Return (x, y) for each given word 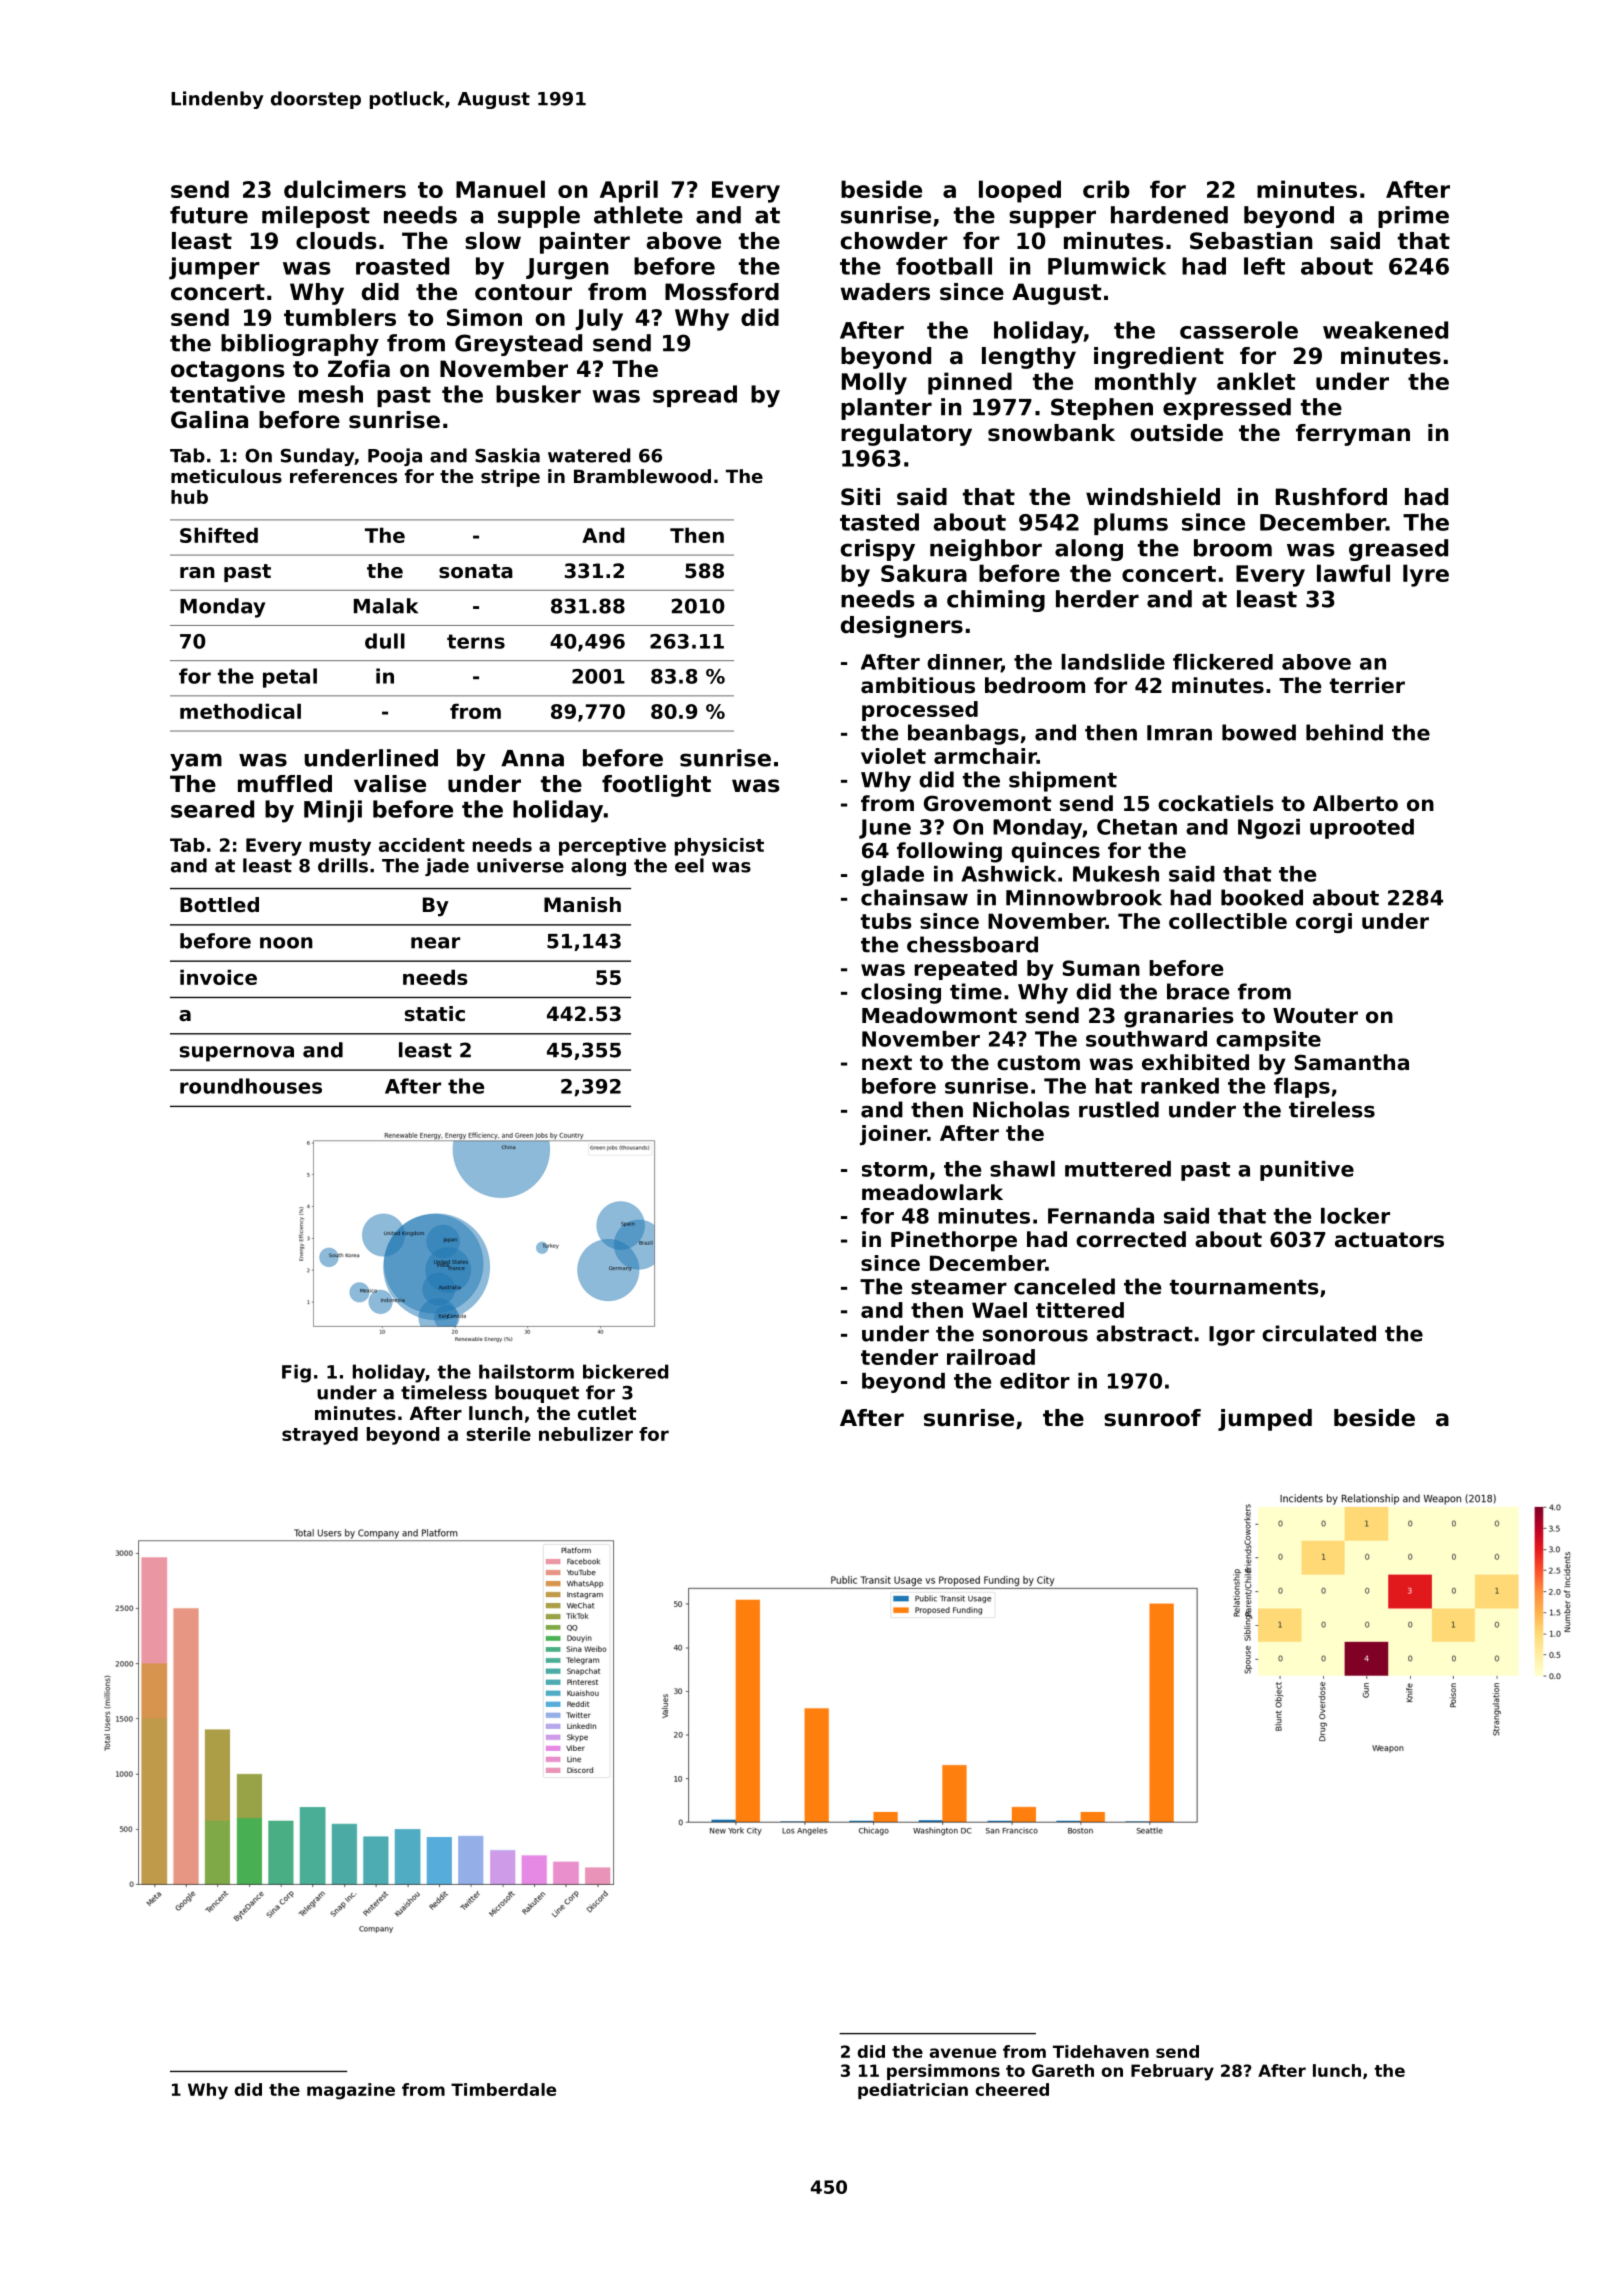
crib (1106, 189)
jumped (1265, 1420)
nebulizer (586, 1434)
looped (1020, 191)
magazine (351, 2091)
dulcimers (345, 189)
